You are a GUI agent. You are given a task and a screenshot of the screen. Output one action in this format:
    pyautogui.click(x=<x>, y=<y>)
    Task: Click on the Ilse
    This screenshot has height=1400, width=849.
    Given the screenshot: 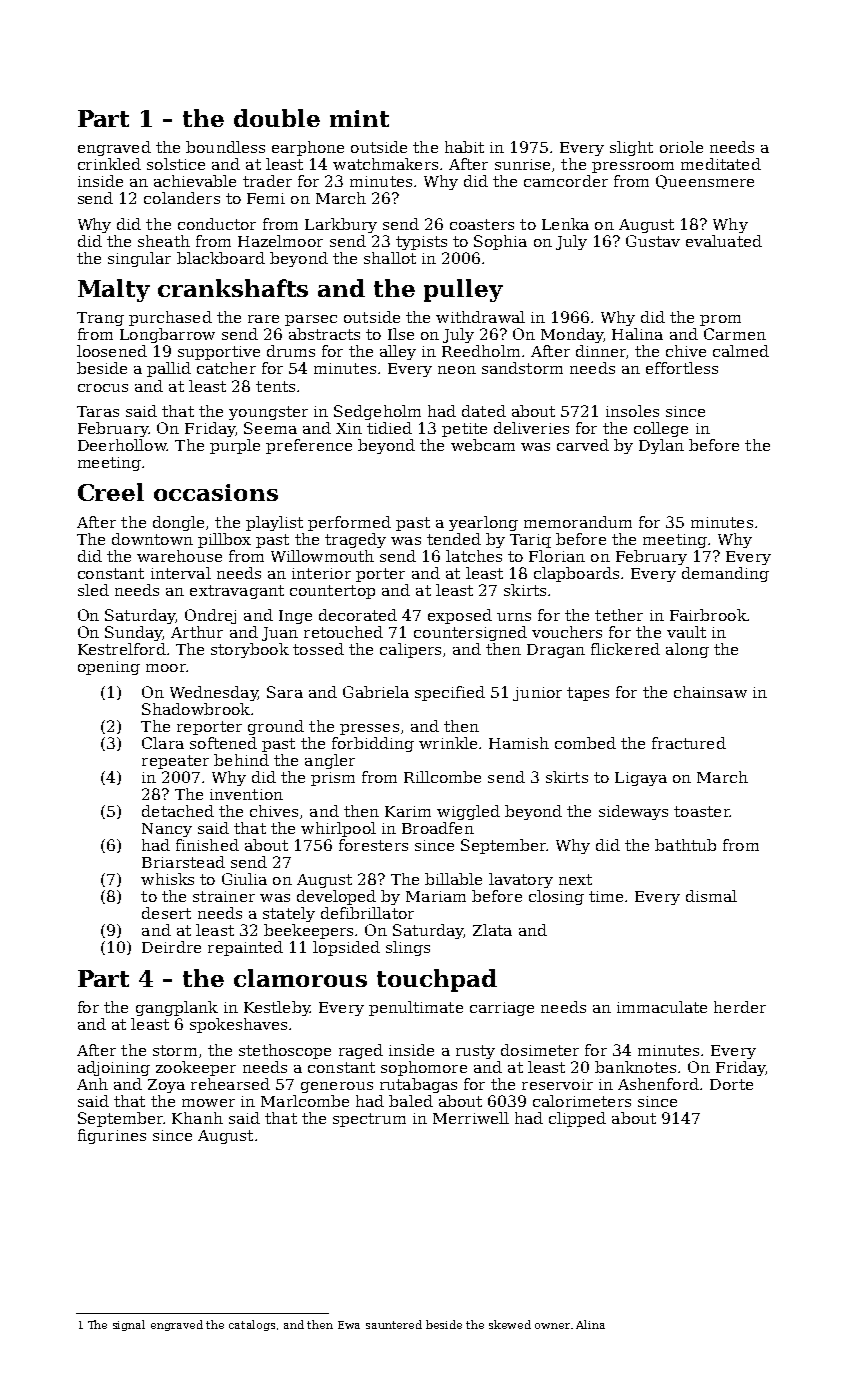 What is the action you would take?
    pyautogui.click(x=401, y=334)
